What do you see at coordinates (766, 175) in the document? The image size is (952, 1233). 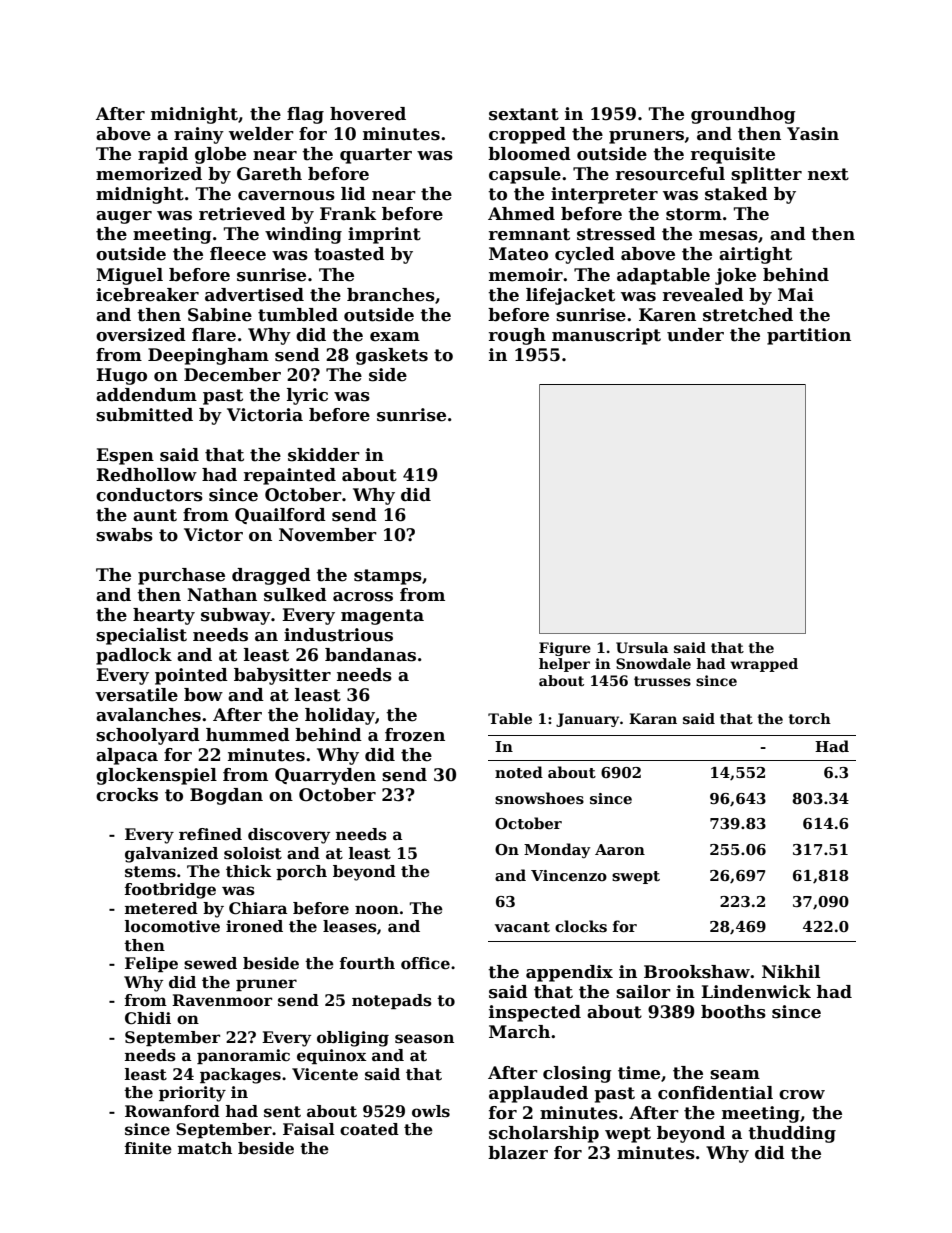 I see `splitter` at bounding box center [766, 175].
